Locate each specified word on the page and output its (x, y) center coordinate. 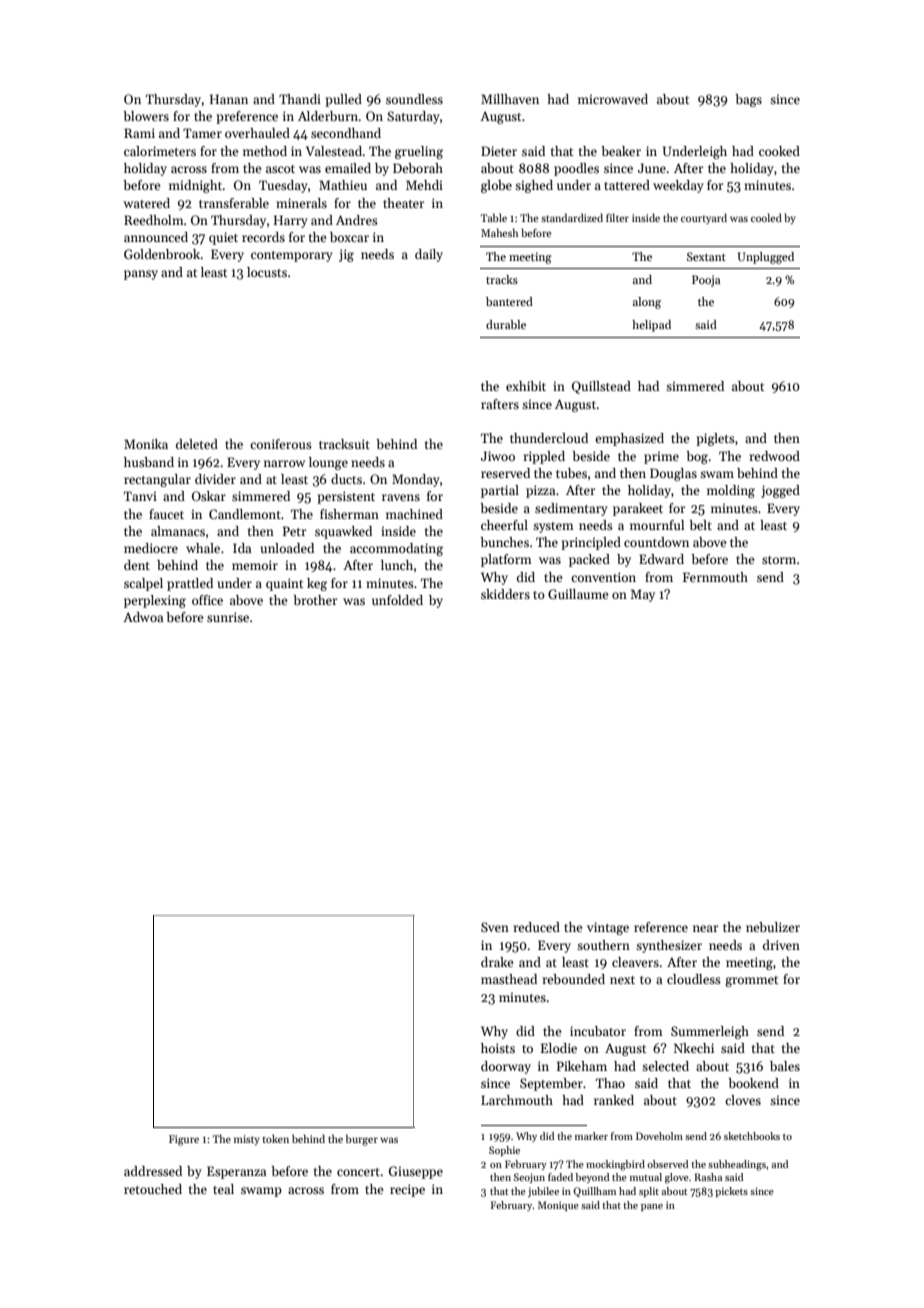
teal (223, 1189)
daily (429, 255)
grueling (419, 152)
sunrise (228, 617)
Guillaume (578, 594)
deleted (197, 444)
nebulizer (773, 927)
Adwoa (143, 617)
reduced (536, 927)
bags (748, 100)
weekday (678, 186)
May (642, 595)
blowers (146, 116)
